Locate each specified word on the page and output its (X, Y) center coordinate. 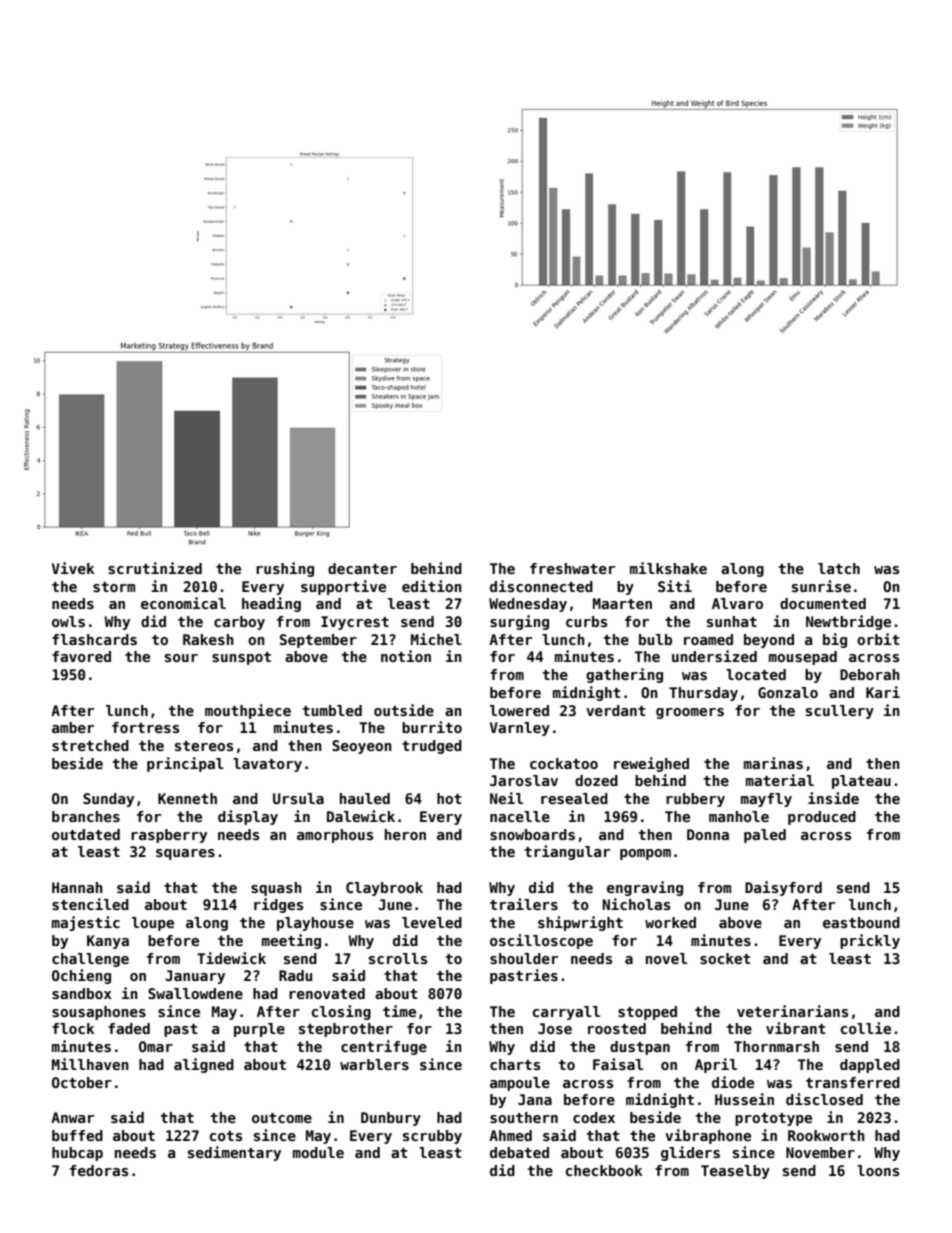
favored (81, 656)
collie (866, 1028)
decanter (362, 568)
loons (878, 1170)
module (318, 1152)
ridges (278, 905)
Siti (675, 586)
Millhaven (90, 1064)
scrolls (398, 958)
